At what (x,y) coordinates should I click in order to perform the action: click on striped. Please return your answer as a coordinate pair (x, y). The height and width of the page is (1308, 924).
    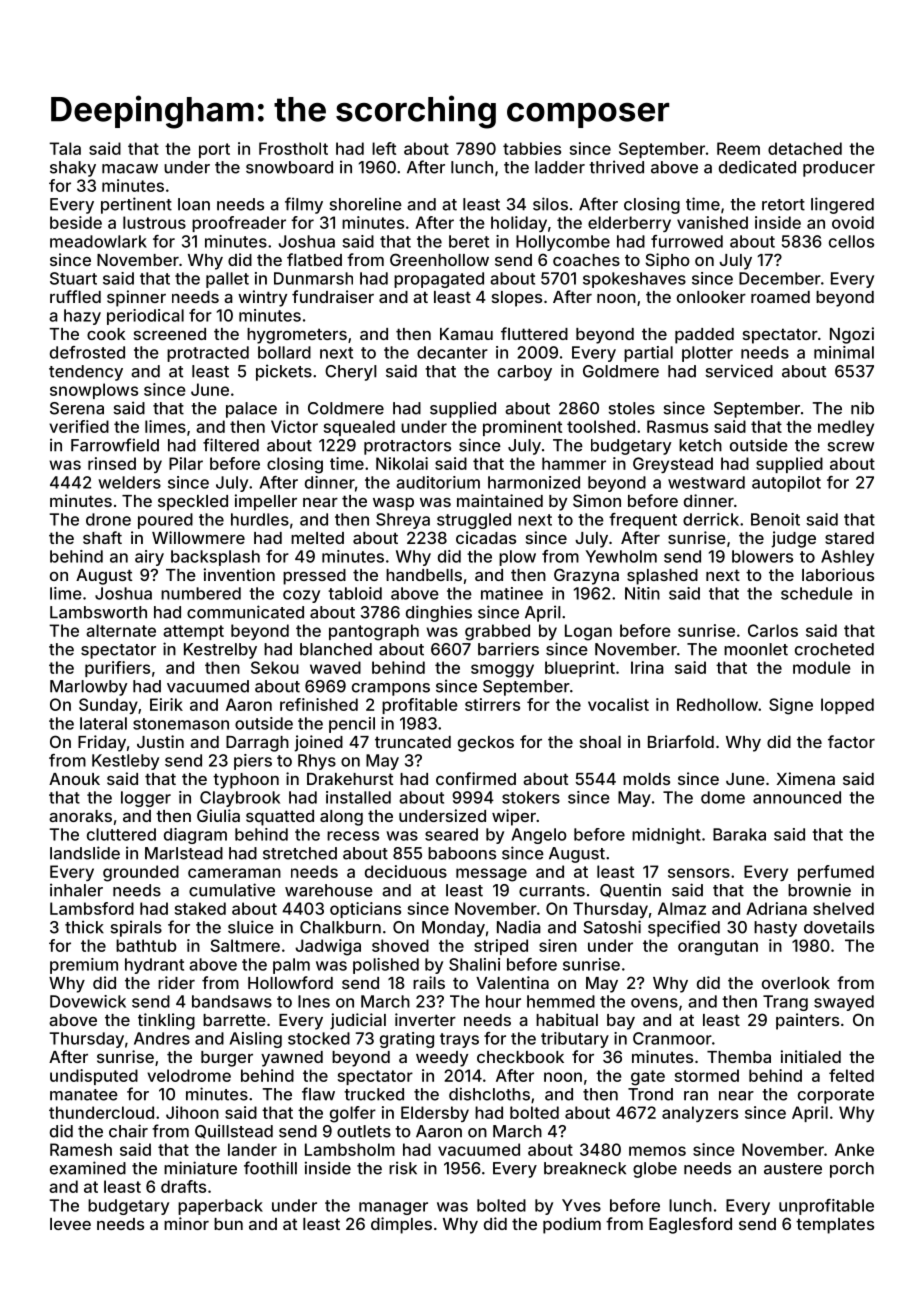
    Looking at the image, I should click on (501, 947).
